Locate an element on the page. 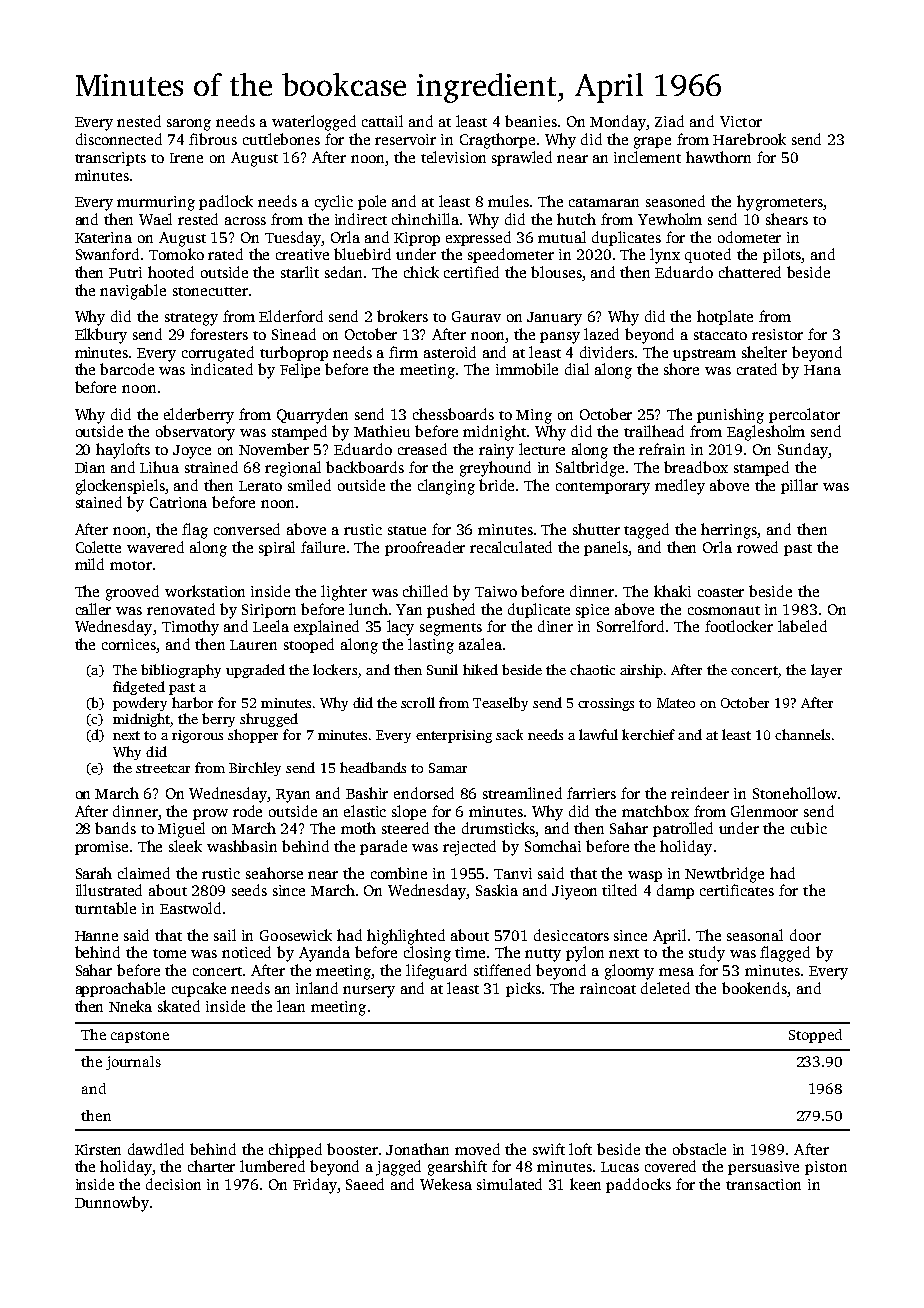 The height and width of the image is (1308, 924). herrings is located at coordinates (729, 531).
